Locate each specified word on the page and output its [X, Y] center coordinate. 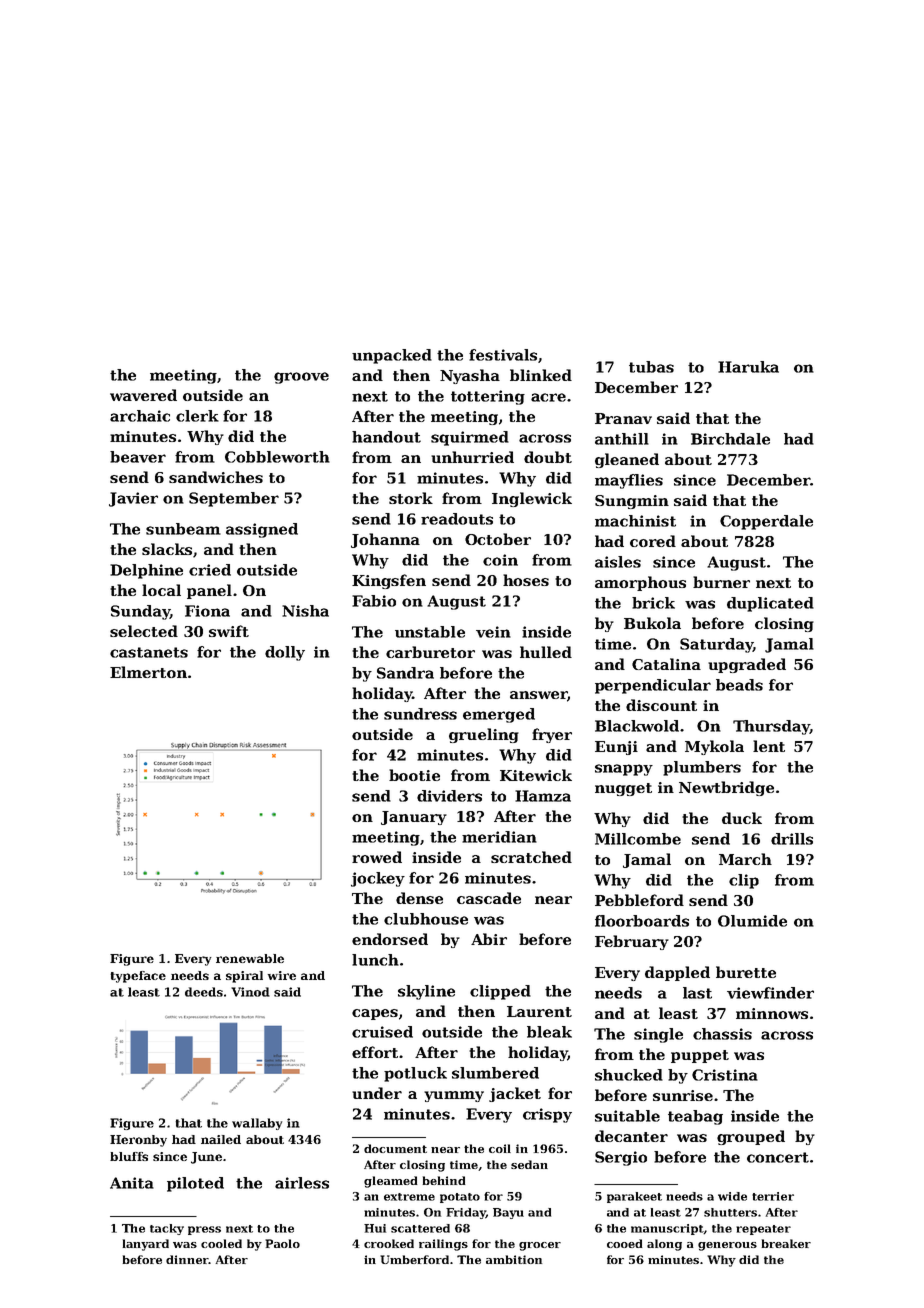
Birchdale [730, 439]
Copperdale [766, 522]
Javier [133, 499]
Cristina [725, 1075]
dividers [449, 796]
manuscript [667, 1229]
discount [661, 705]
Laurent [539, 1011]
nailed [221, 1139]
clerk [197, 416]
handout [386, 437]
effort [375, 1052]
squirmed [470, 438]
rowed [377, 857]
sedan [529, 1164]
